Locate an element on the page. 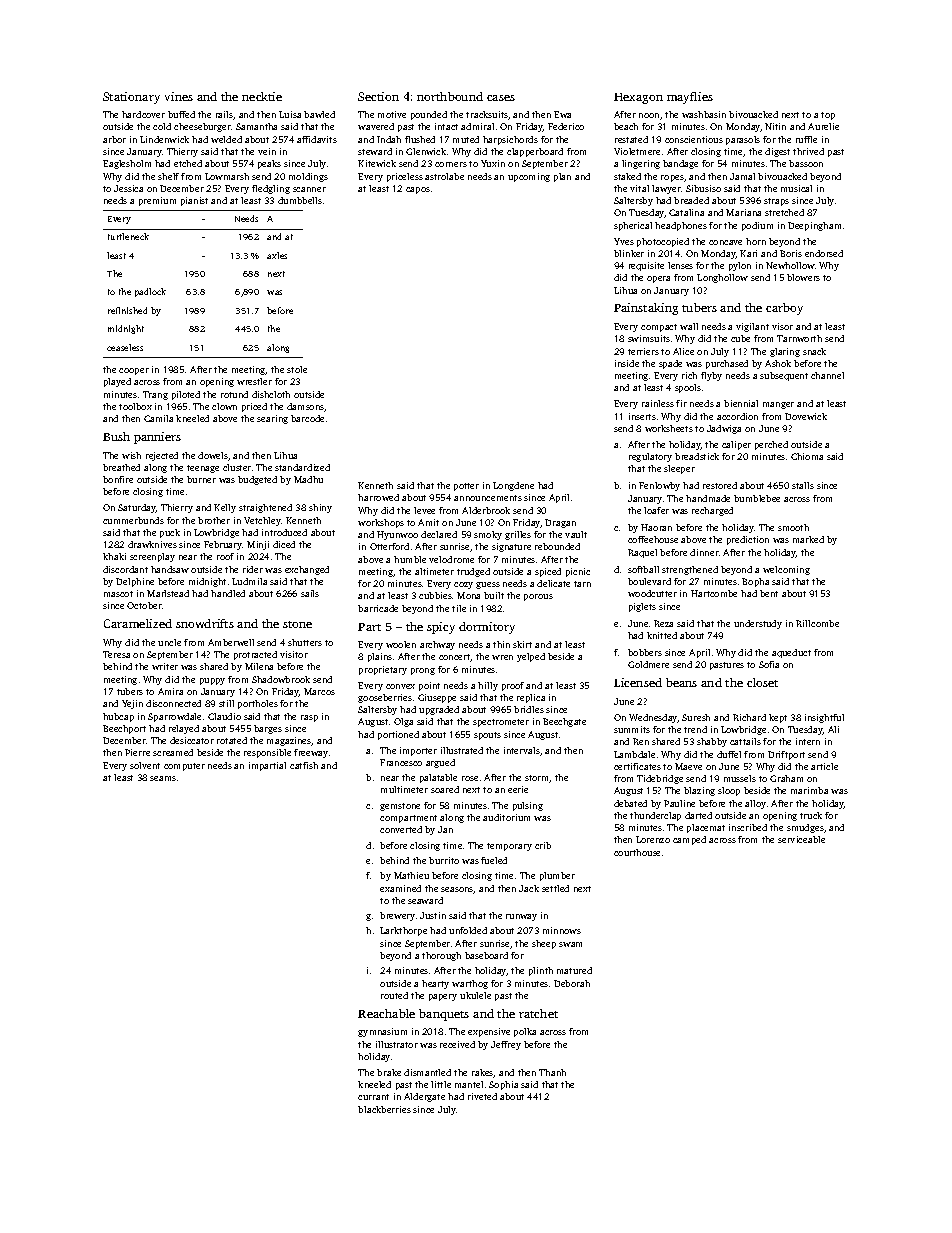 This document has width=952, height=1233. Yves is located at coordinates (624, 241).
